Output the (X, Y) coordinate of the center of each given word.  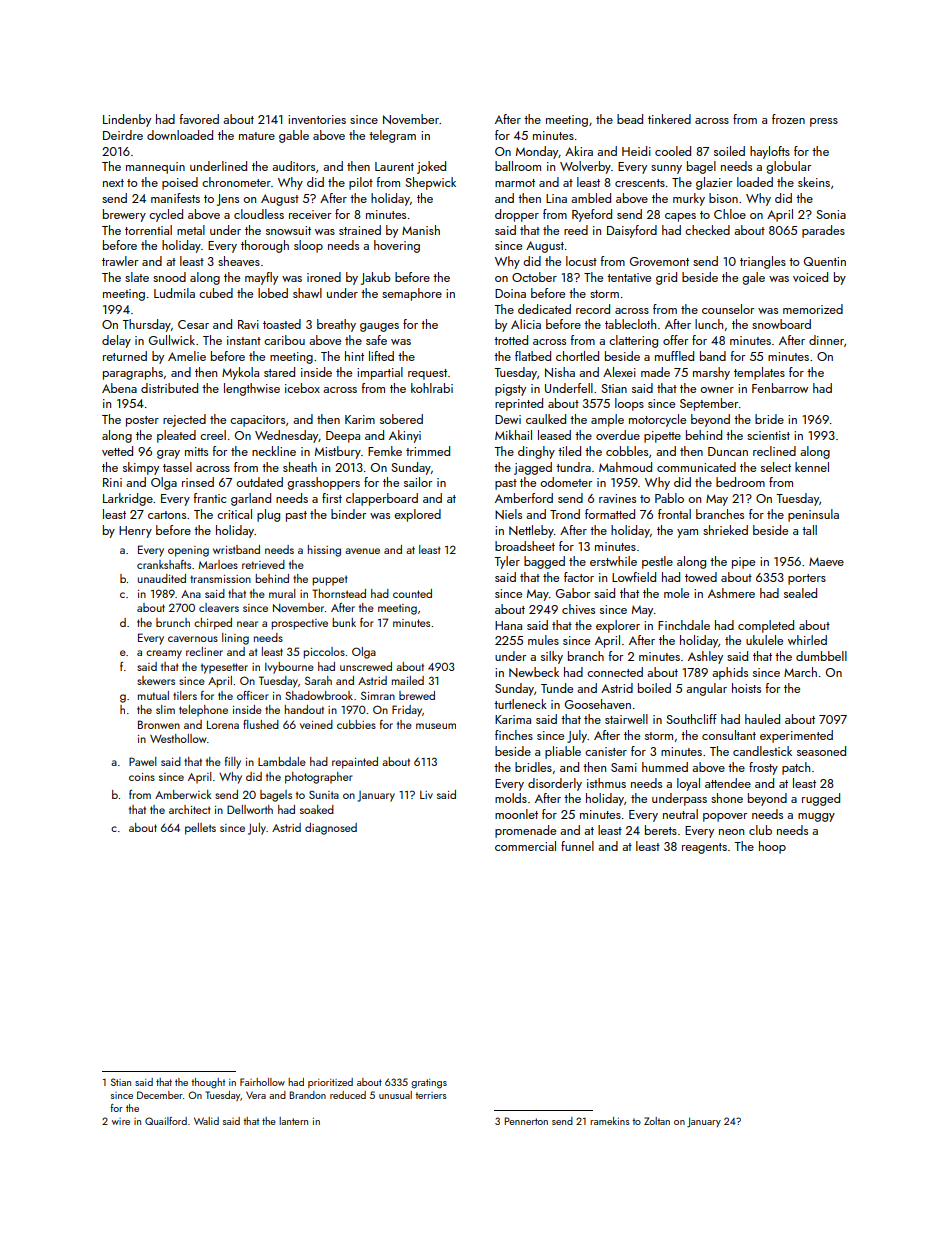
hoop (772, 847)
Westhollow (178, 738)
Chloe (730, 214)
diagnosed (331, 829)
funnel (577, 846)
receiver (310, 214)
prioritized (330, 1083)
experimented (796, 736)
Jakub (375, 278)
